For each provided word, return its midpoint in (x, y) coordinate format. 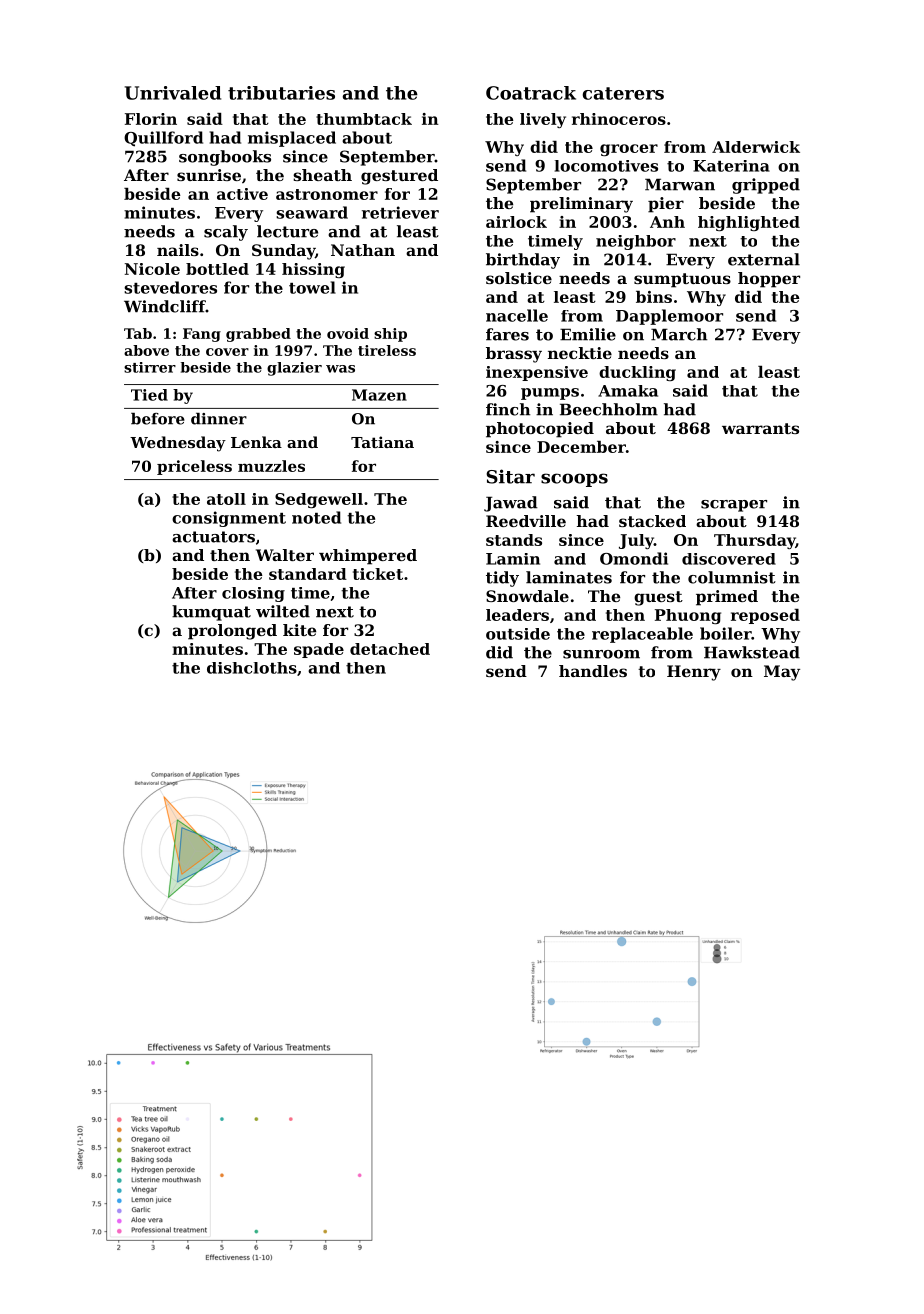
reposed (765, 616)
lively (543, 120)
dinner (219, 419)
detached (390, 649)
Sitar (510, 476)
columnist (732, 577)
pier (666, 205)
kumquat (211, 613)
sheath (322, 175)
